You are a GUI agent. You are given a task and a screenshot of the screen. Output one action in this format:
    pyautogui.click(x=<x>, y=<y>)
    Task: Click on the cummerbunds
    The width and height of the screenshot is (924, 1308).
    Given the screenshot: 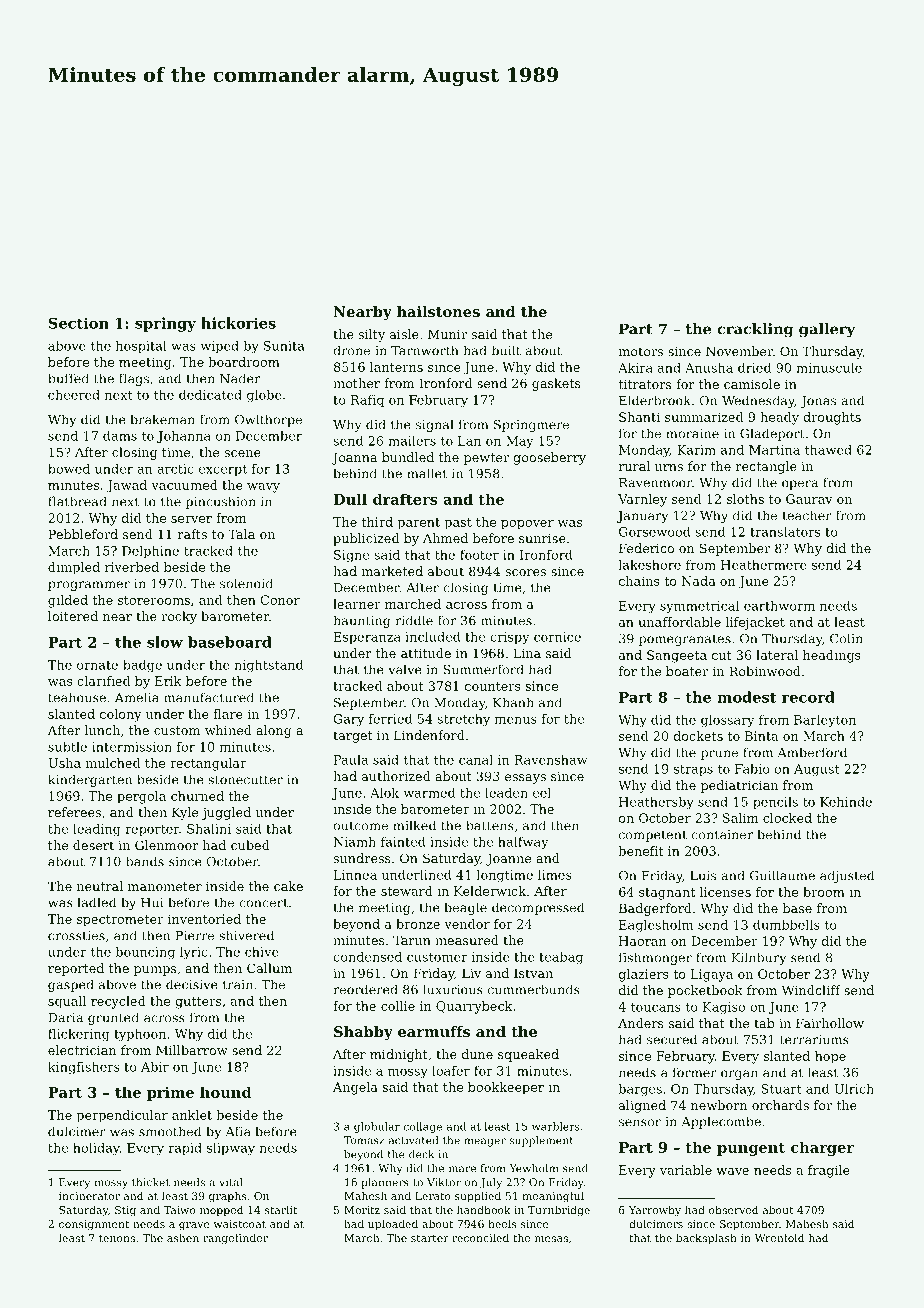 What is the action you would take?
    pyautogui.click(x=533, y=989)
